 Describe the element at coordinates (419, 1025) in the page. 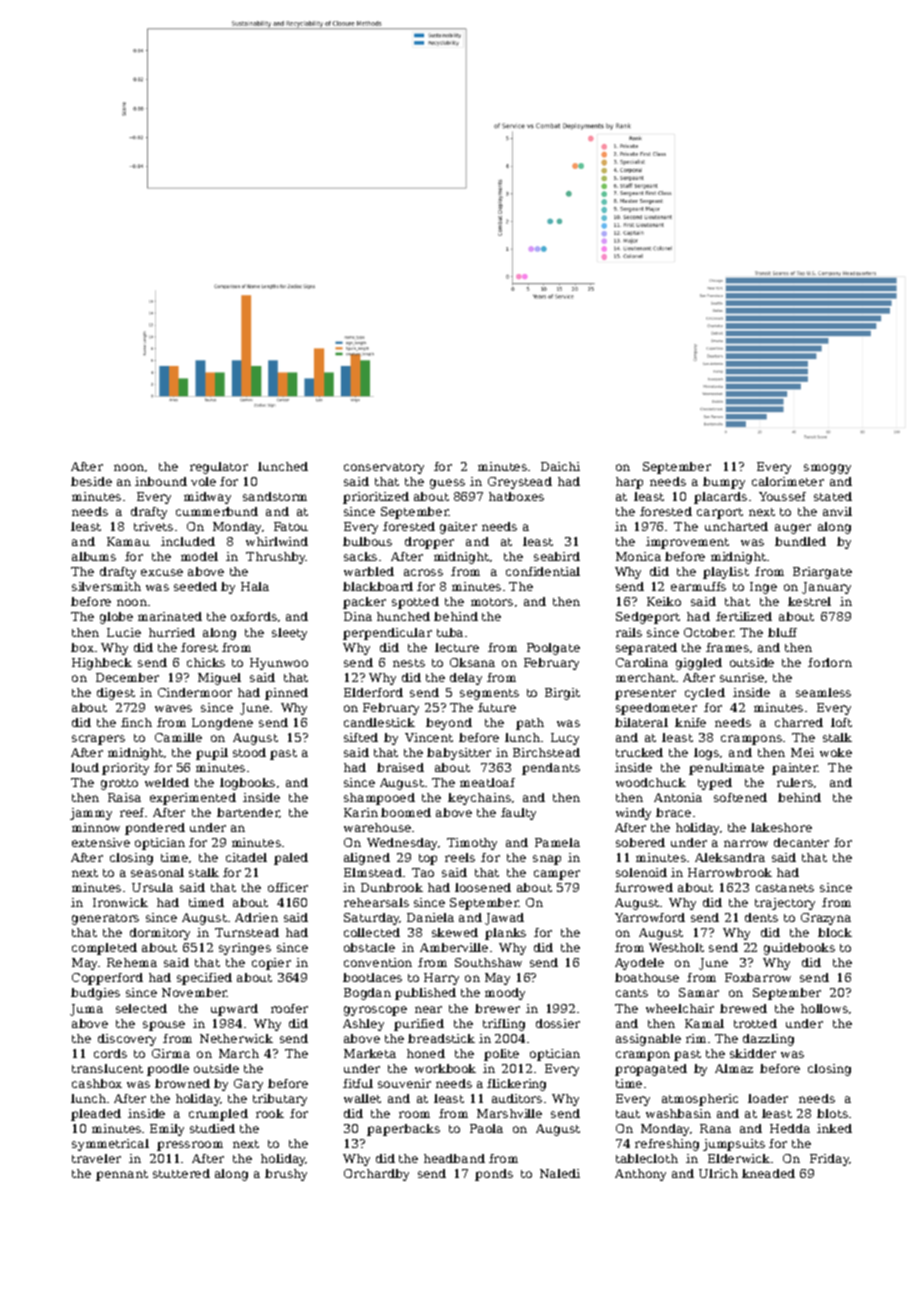

I see `purified` at that location.
